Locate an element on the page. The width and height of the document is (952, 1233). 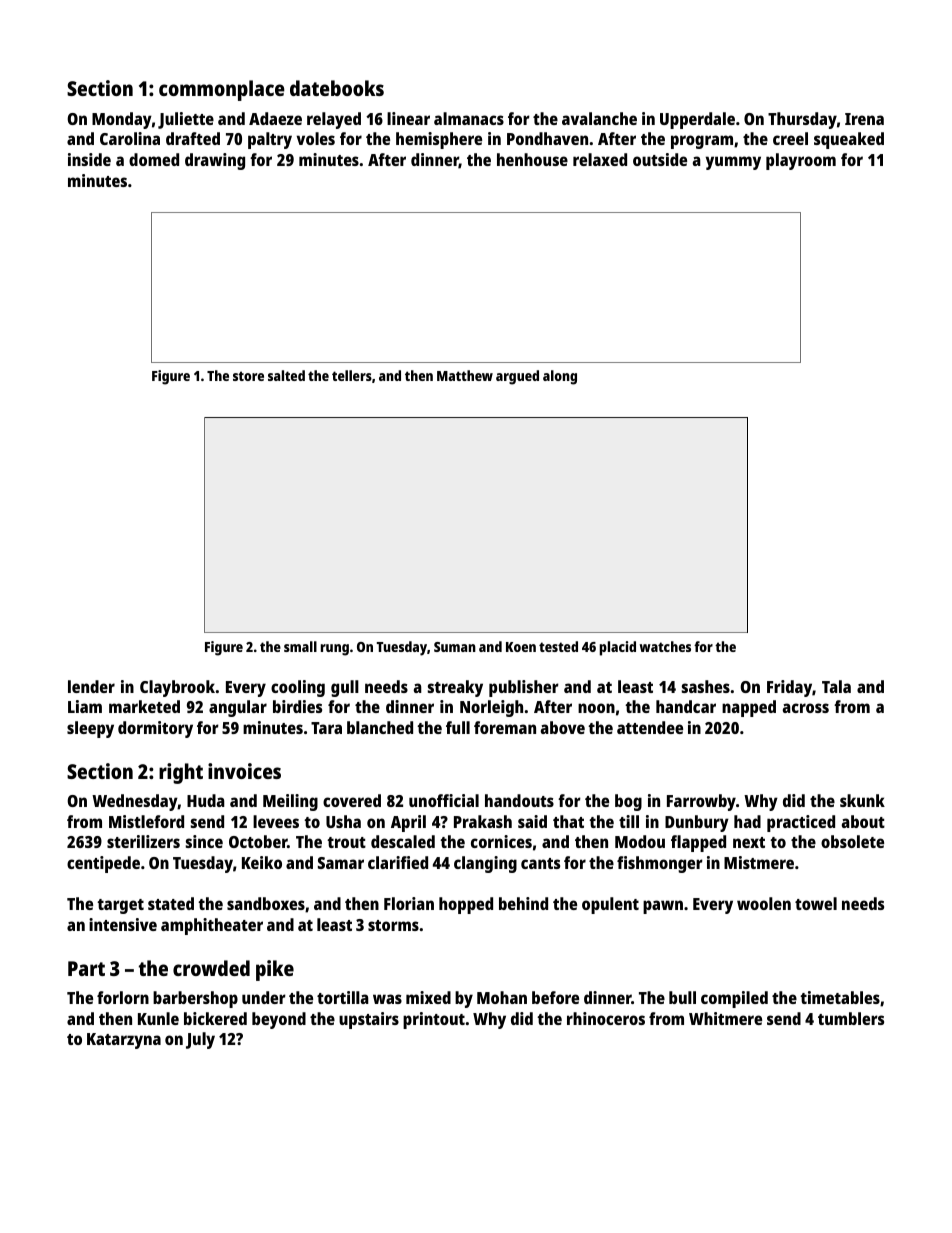
obsolete is located at coordinates (852, 841).
